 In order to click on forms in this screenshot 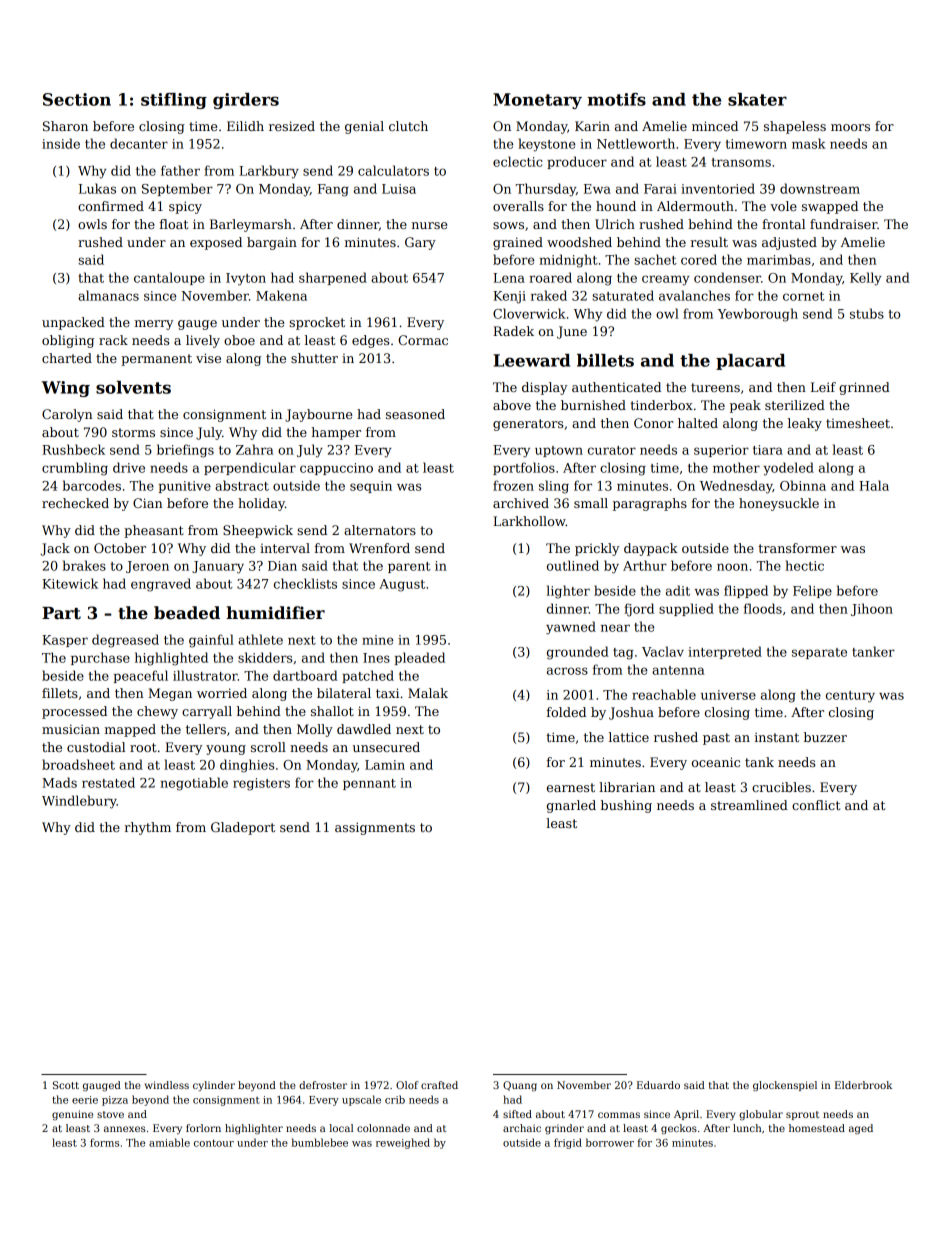, I will do `click(104, 1142)`.
